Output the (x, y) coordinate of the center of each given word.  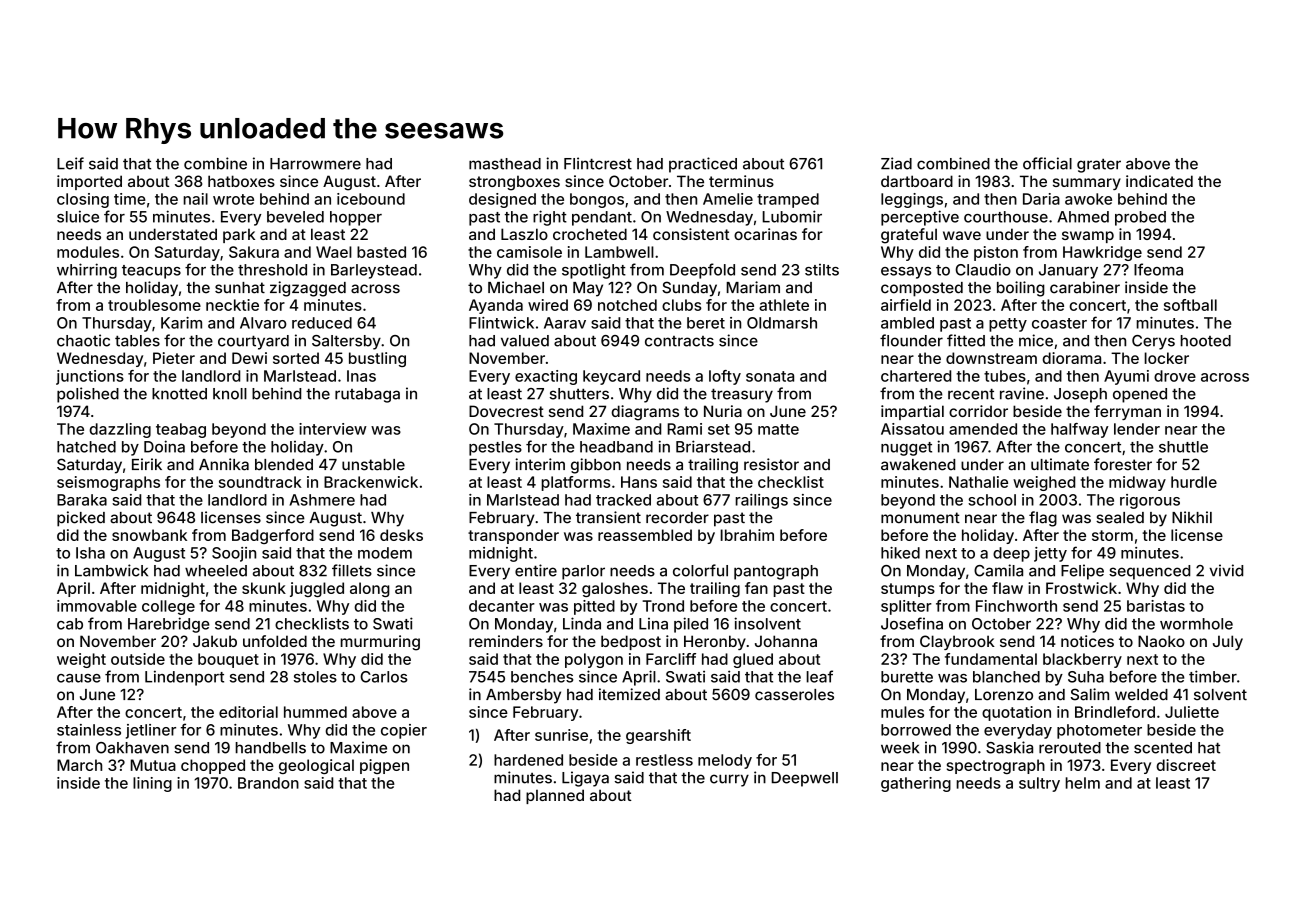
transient (608, 517)
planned (555, 796)
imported (89, 182)
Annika (224, 464)
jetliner (151, 731)
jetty (1050, 554)
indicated (1159, 181)
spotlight (594, 271)
